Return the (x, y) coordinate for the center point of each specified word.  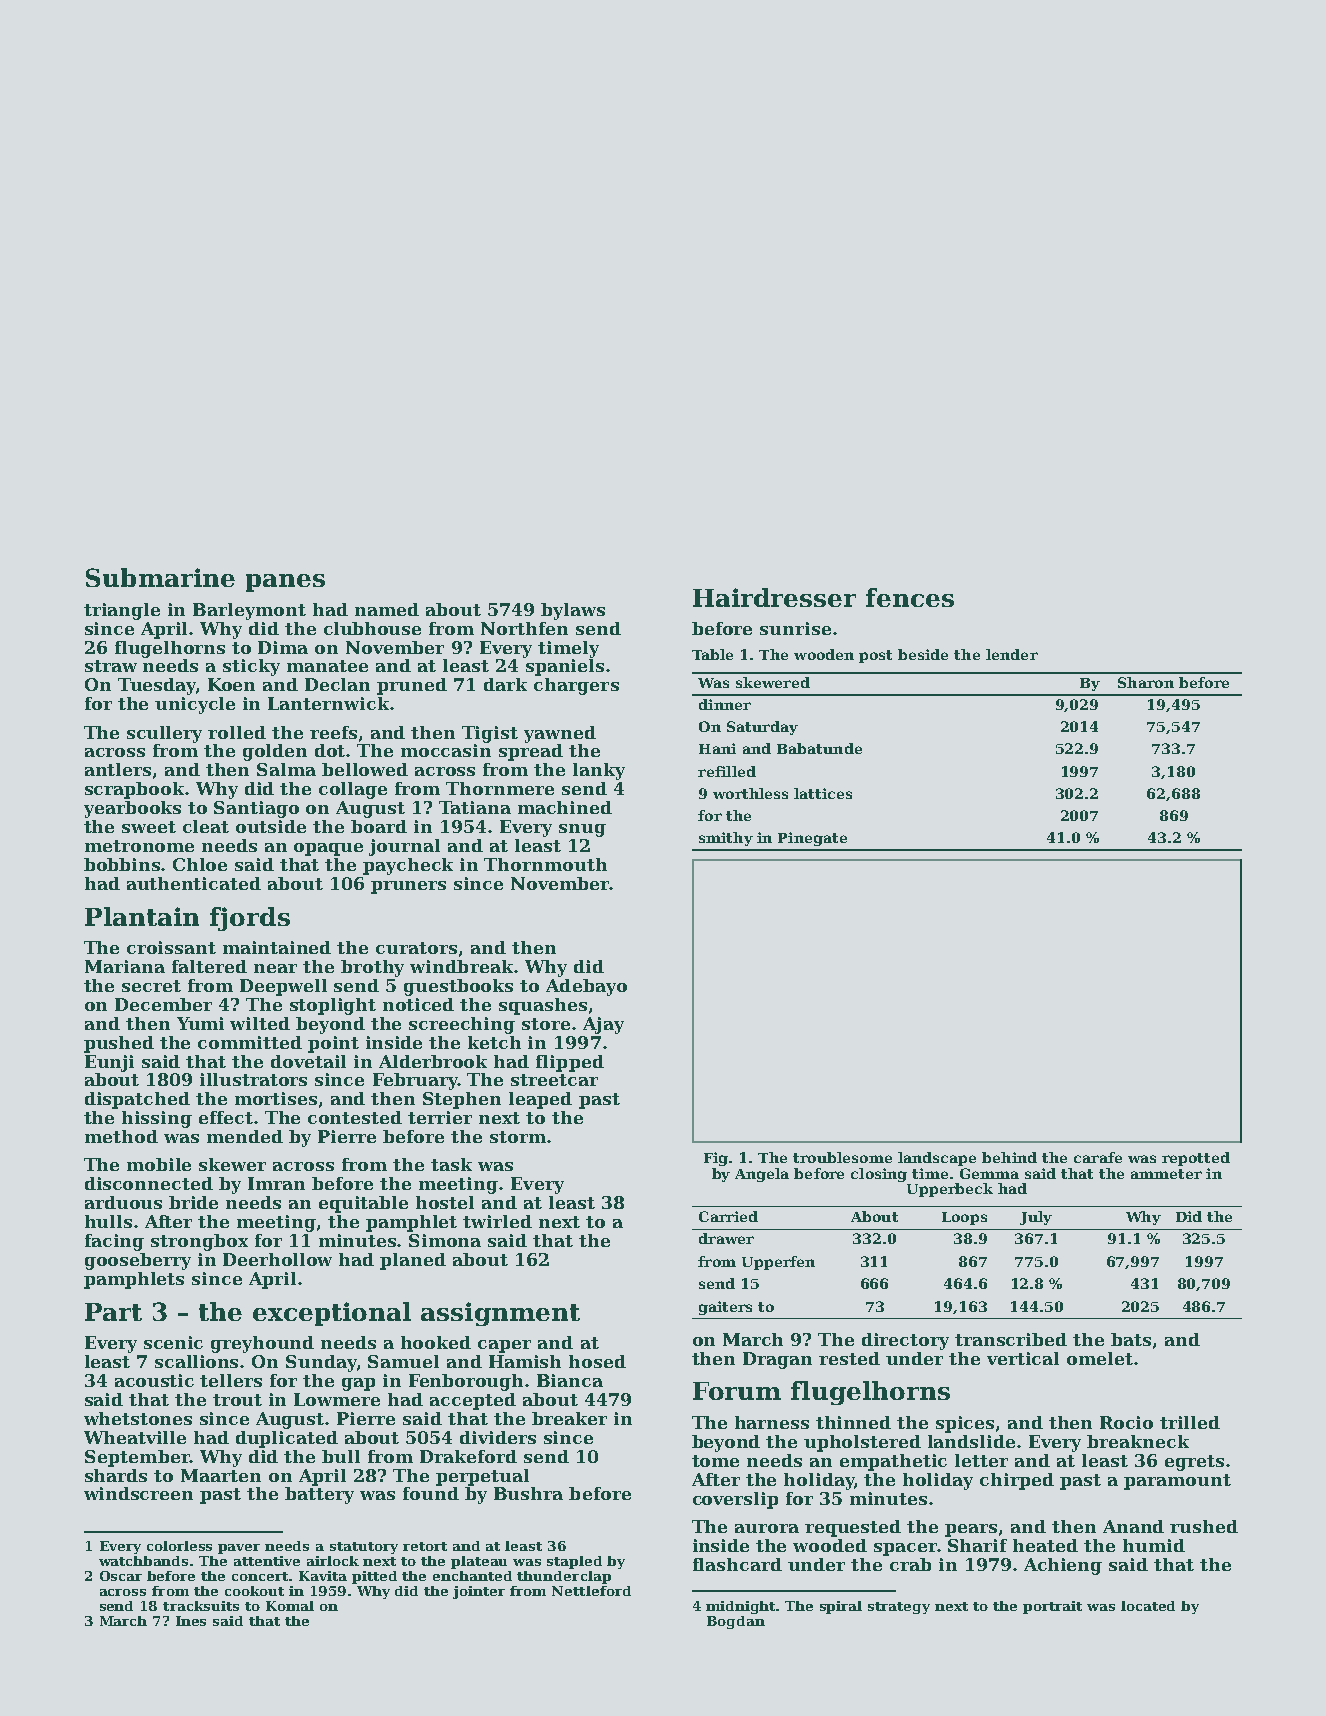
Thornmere (500, 788)
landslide (971, 1441)
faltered (209, 966)
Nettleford (591, 1591)
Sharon (1146, 682)
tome (715, 1461)
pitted (374, 1577)
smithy (726, 839)
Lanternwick (328, 703)
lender (1012, 654)
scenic (173, 1342)
